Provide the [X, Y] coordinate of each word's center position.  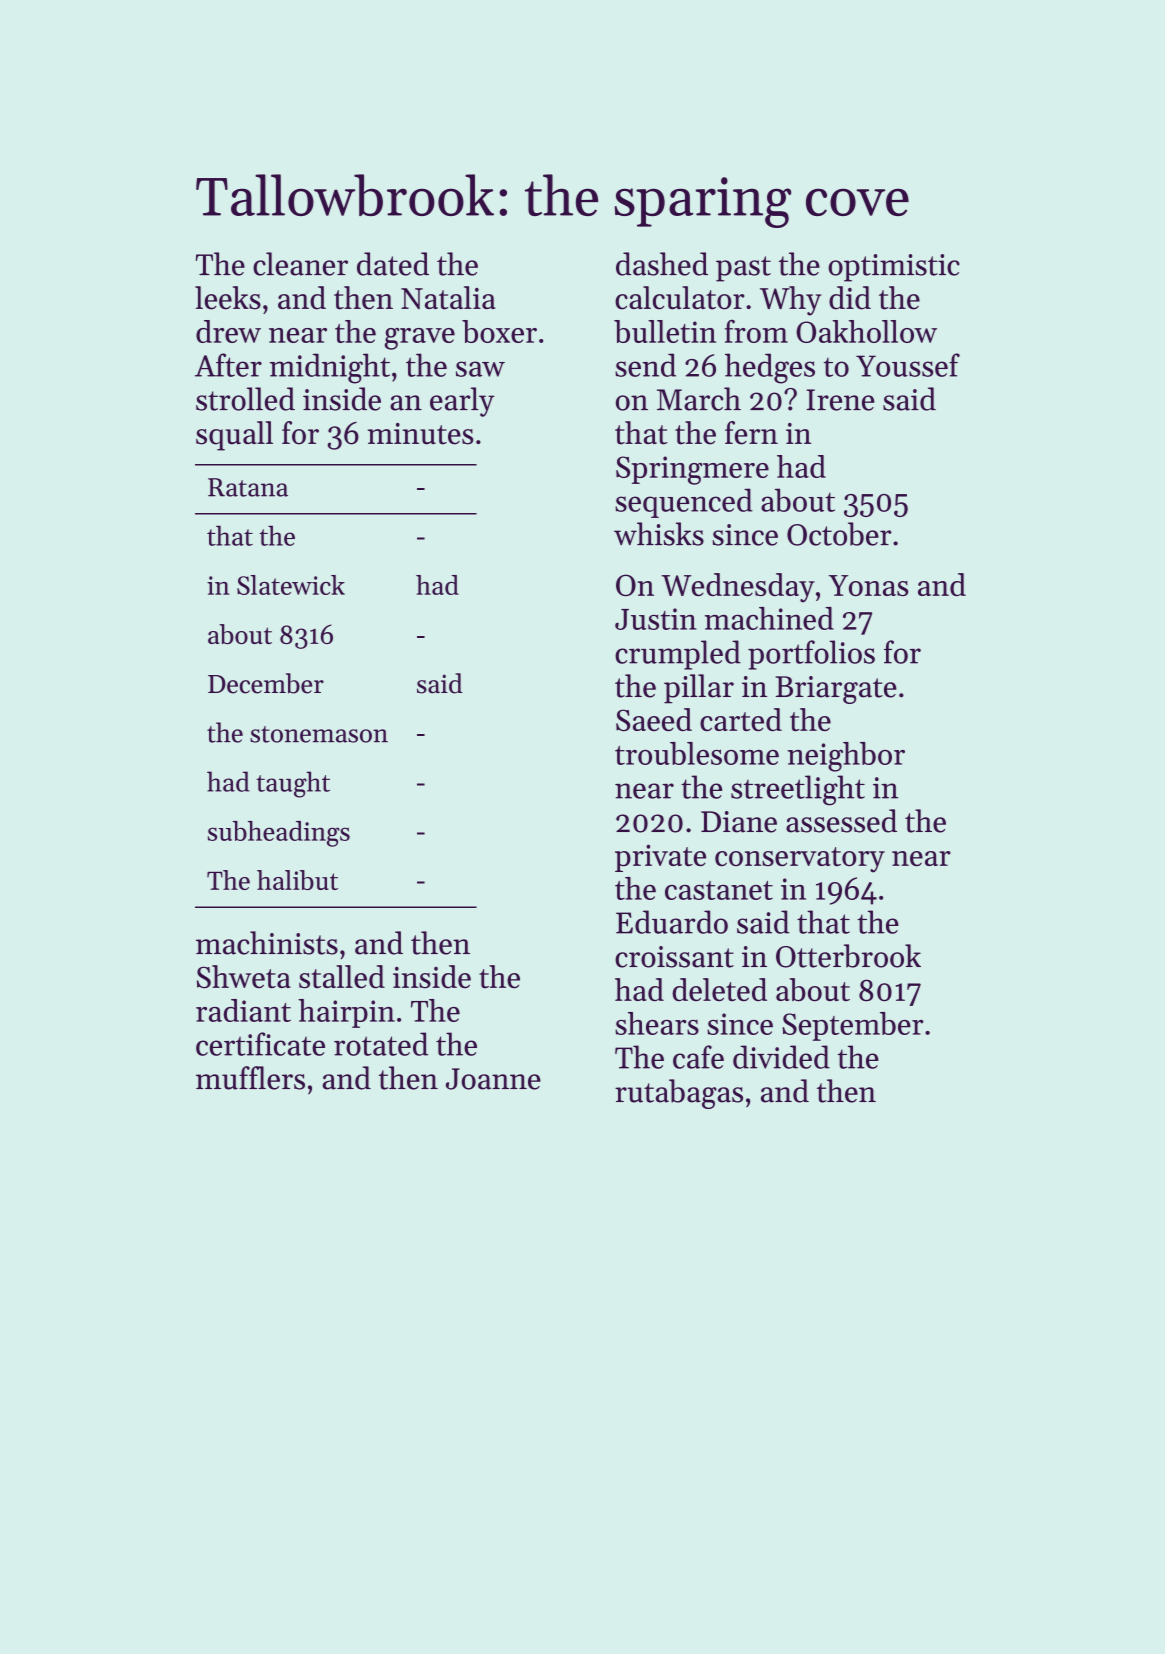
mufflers [250, 1078]
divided [781, 1057]
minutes [421, 434]
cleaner [300, 264]
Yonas [869, 585]
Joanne [493, 1079]
